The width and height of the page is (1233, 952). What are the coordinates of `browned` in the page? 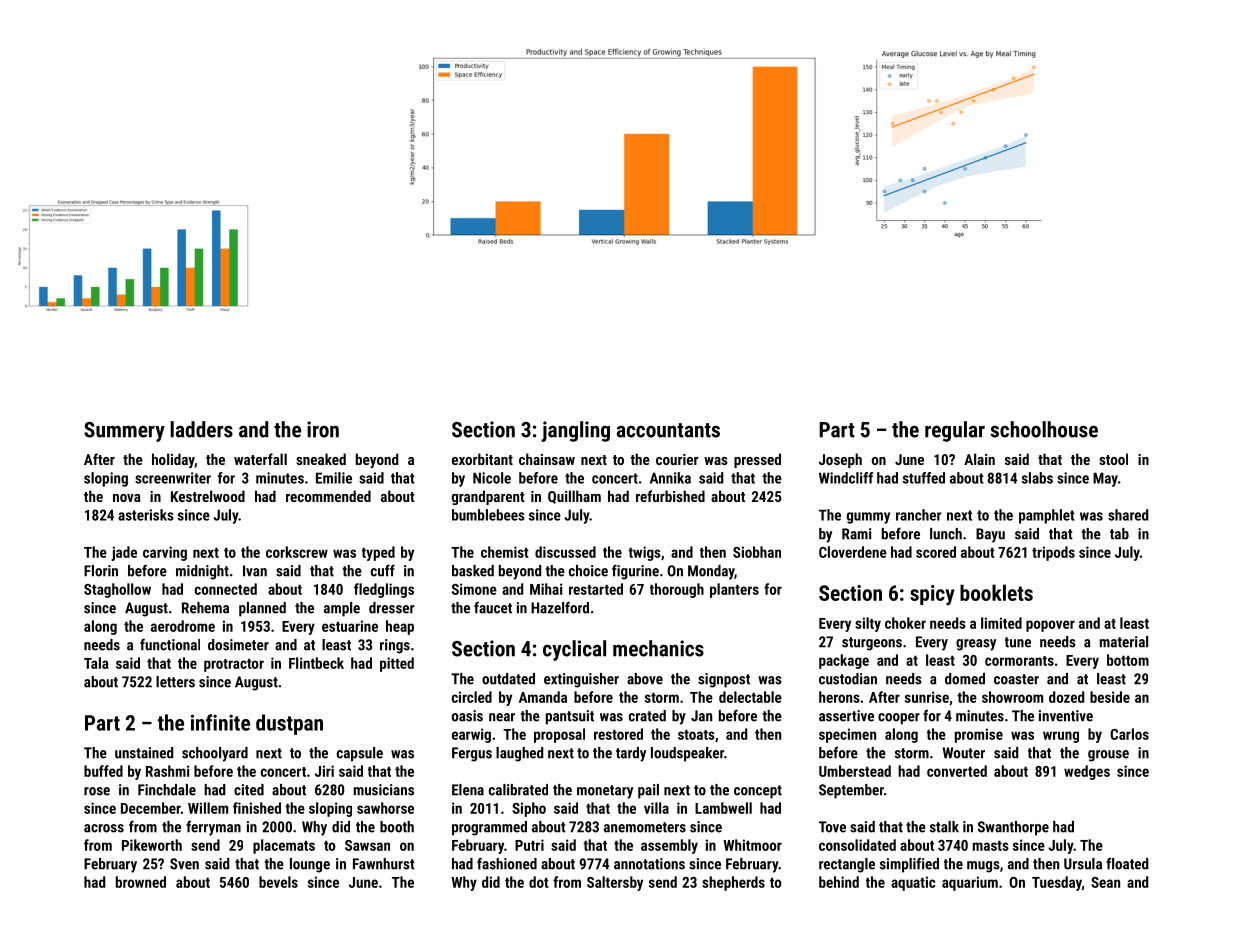 It's located at (141, 882).
